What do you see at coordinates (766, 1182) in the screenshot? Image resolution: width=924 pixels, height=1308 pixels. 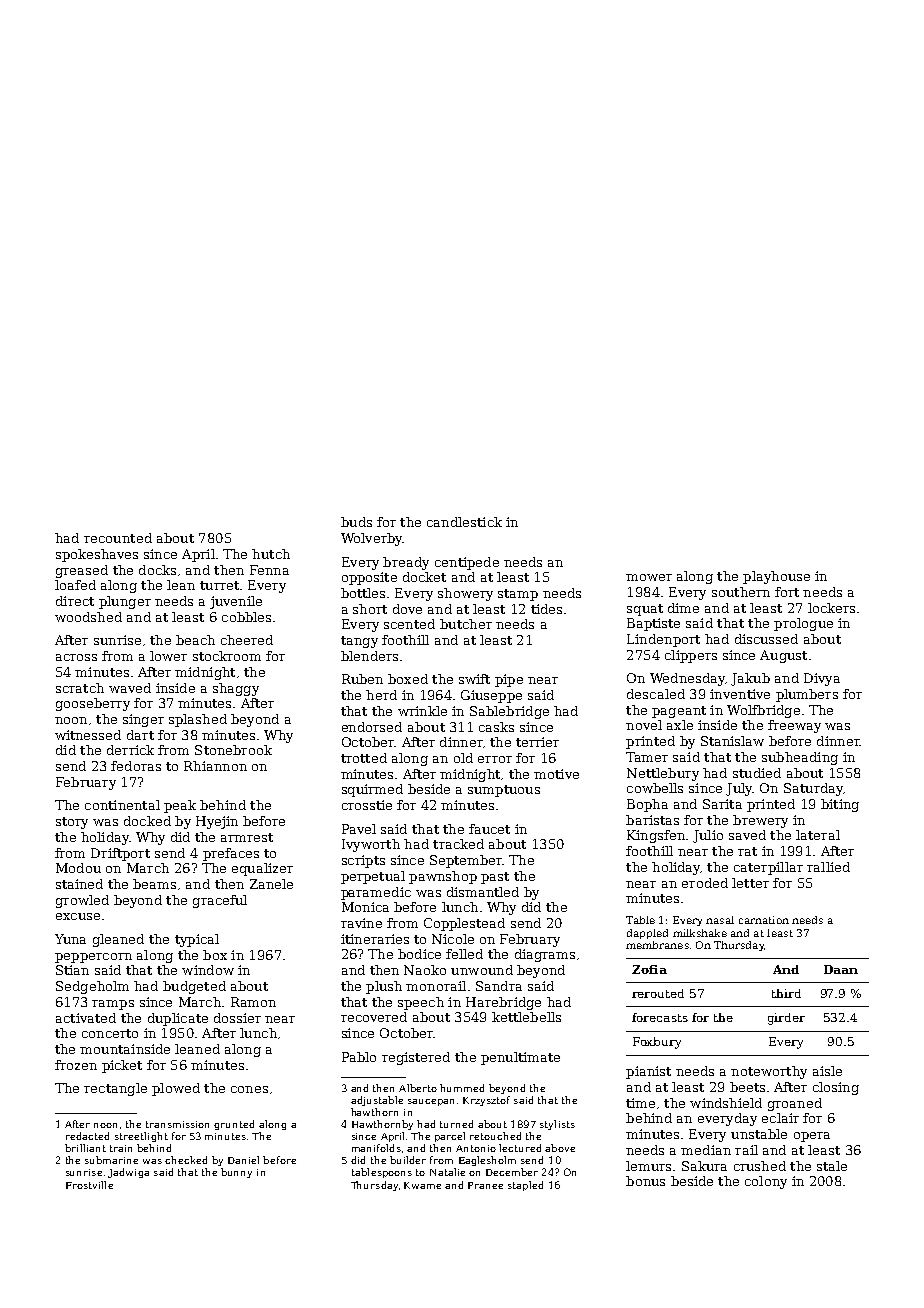 I see `colony` at bounding box center [766, 1182].
